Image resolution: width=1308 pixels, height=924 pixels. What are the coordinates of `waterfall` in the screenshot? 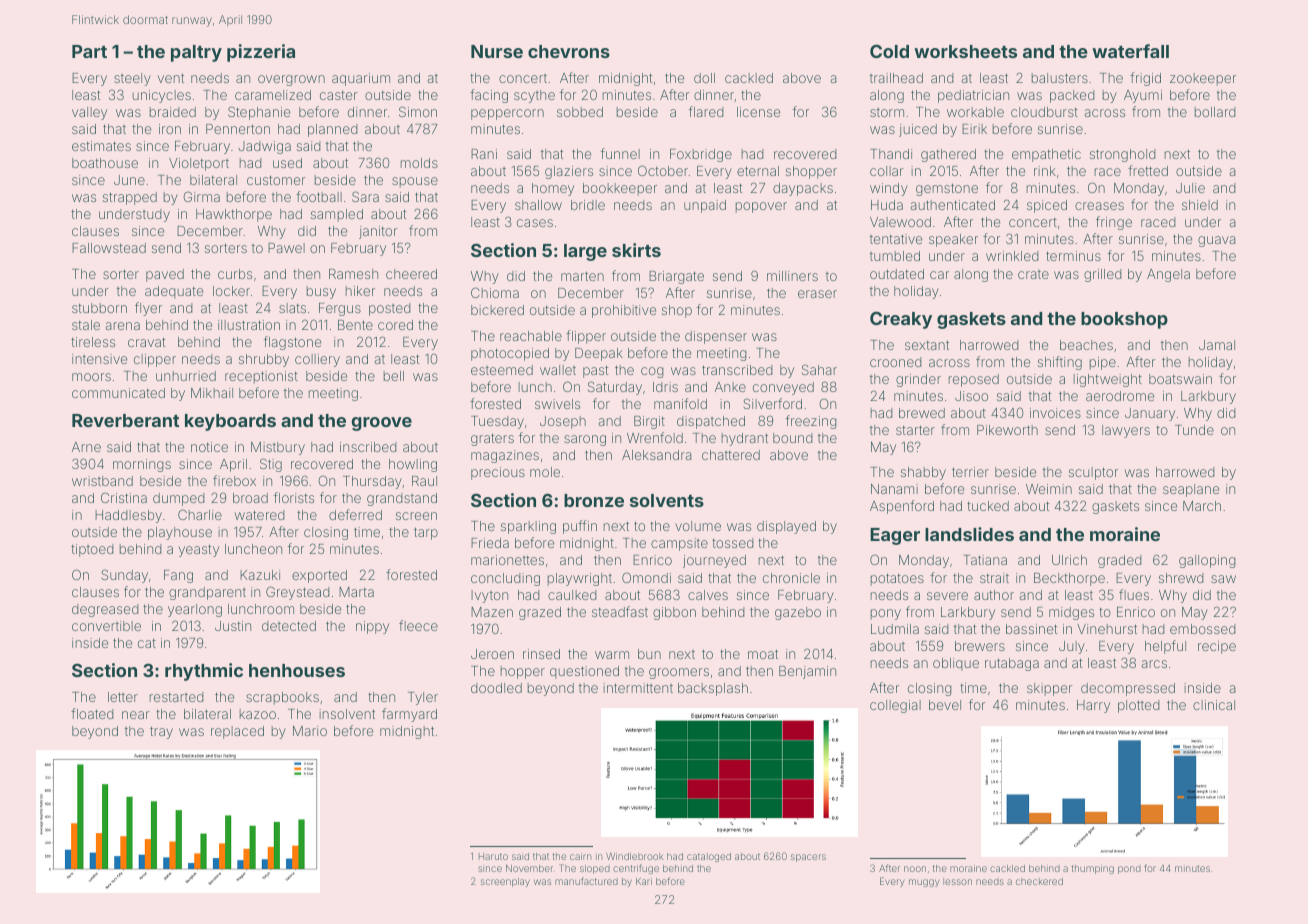 It's located at (1130, 51).
